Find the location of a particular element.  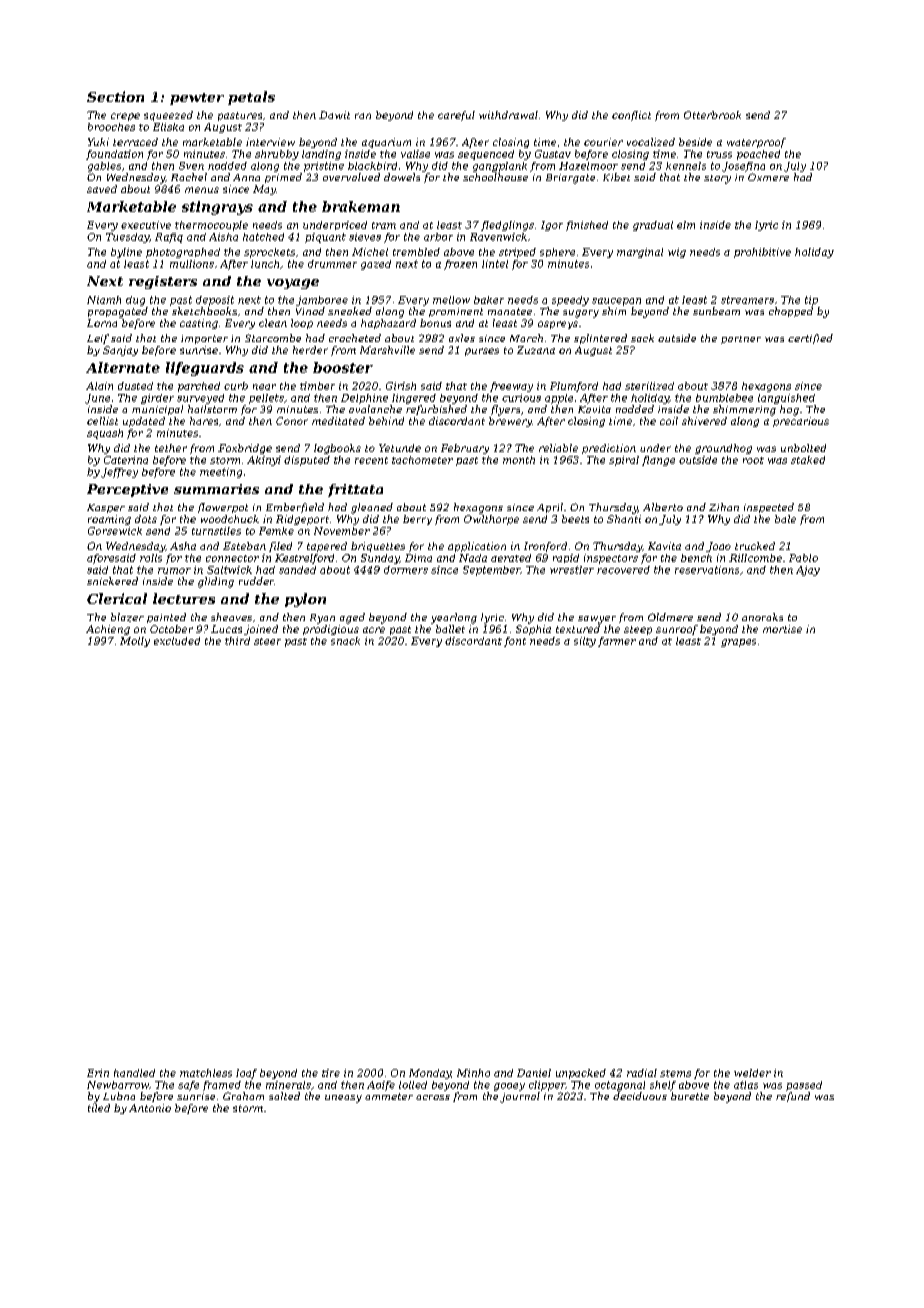

conflict is located at coordinates (631, 116).
